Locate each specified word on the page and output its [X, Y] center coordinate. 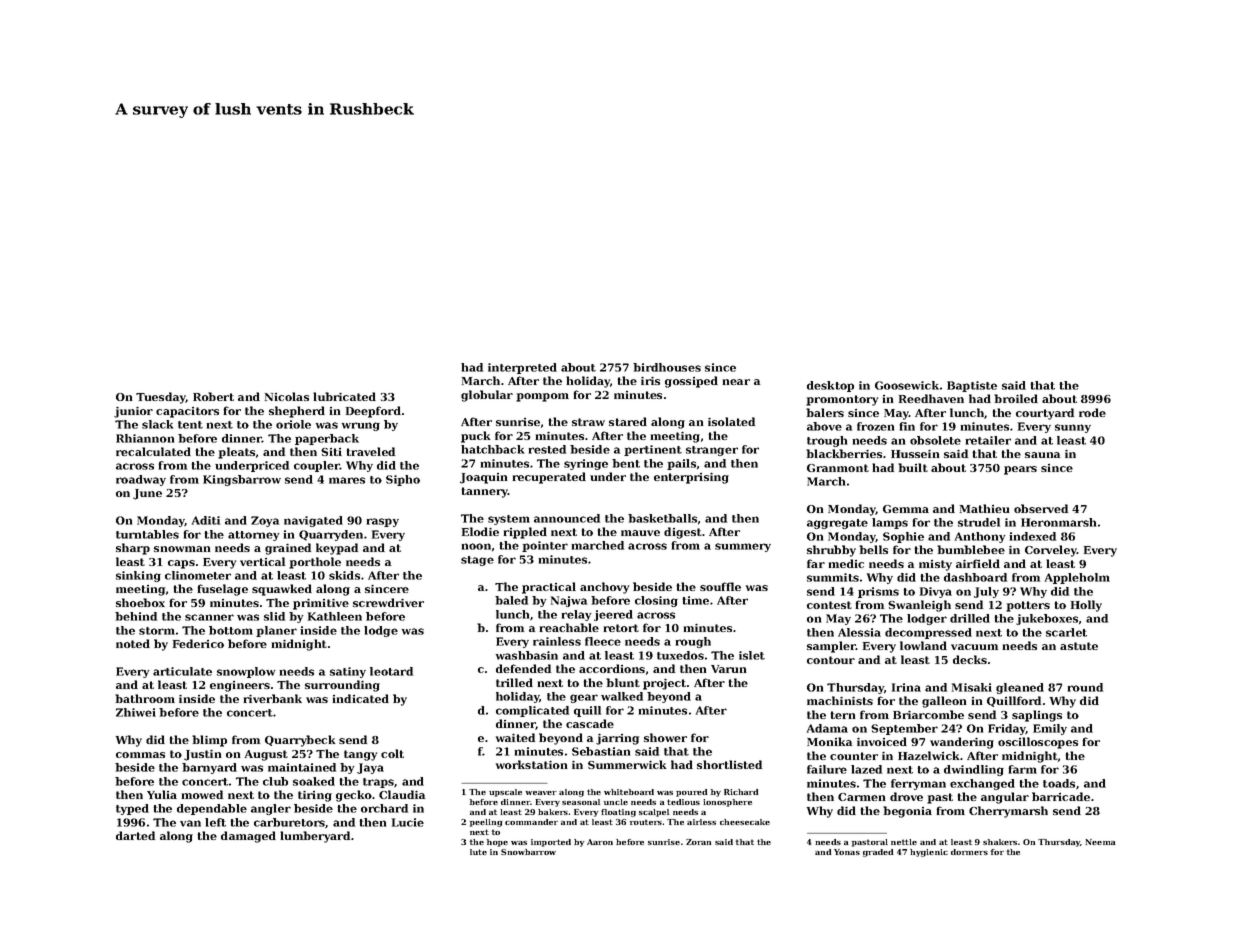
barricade [1061, 796]
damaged [248, 837]
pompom [542, 397]
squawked [282, 590]
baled [511, 600]
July [986, 592]
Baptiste [972, 386]
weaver [541, 793]
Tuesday [161, 398]
